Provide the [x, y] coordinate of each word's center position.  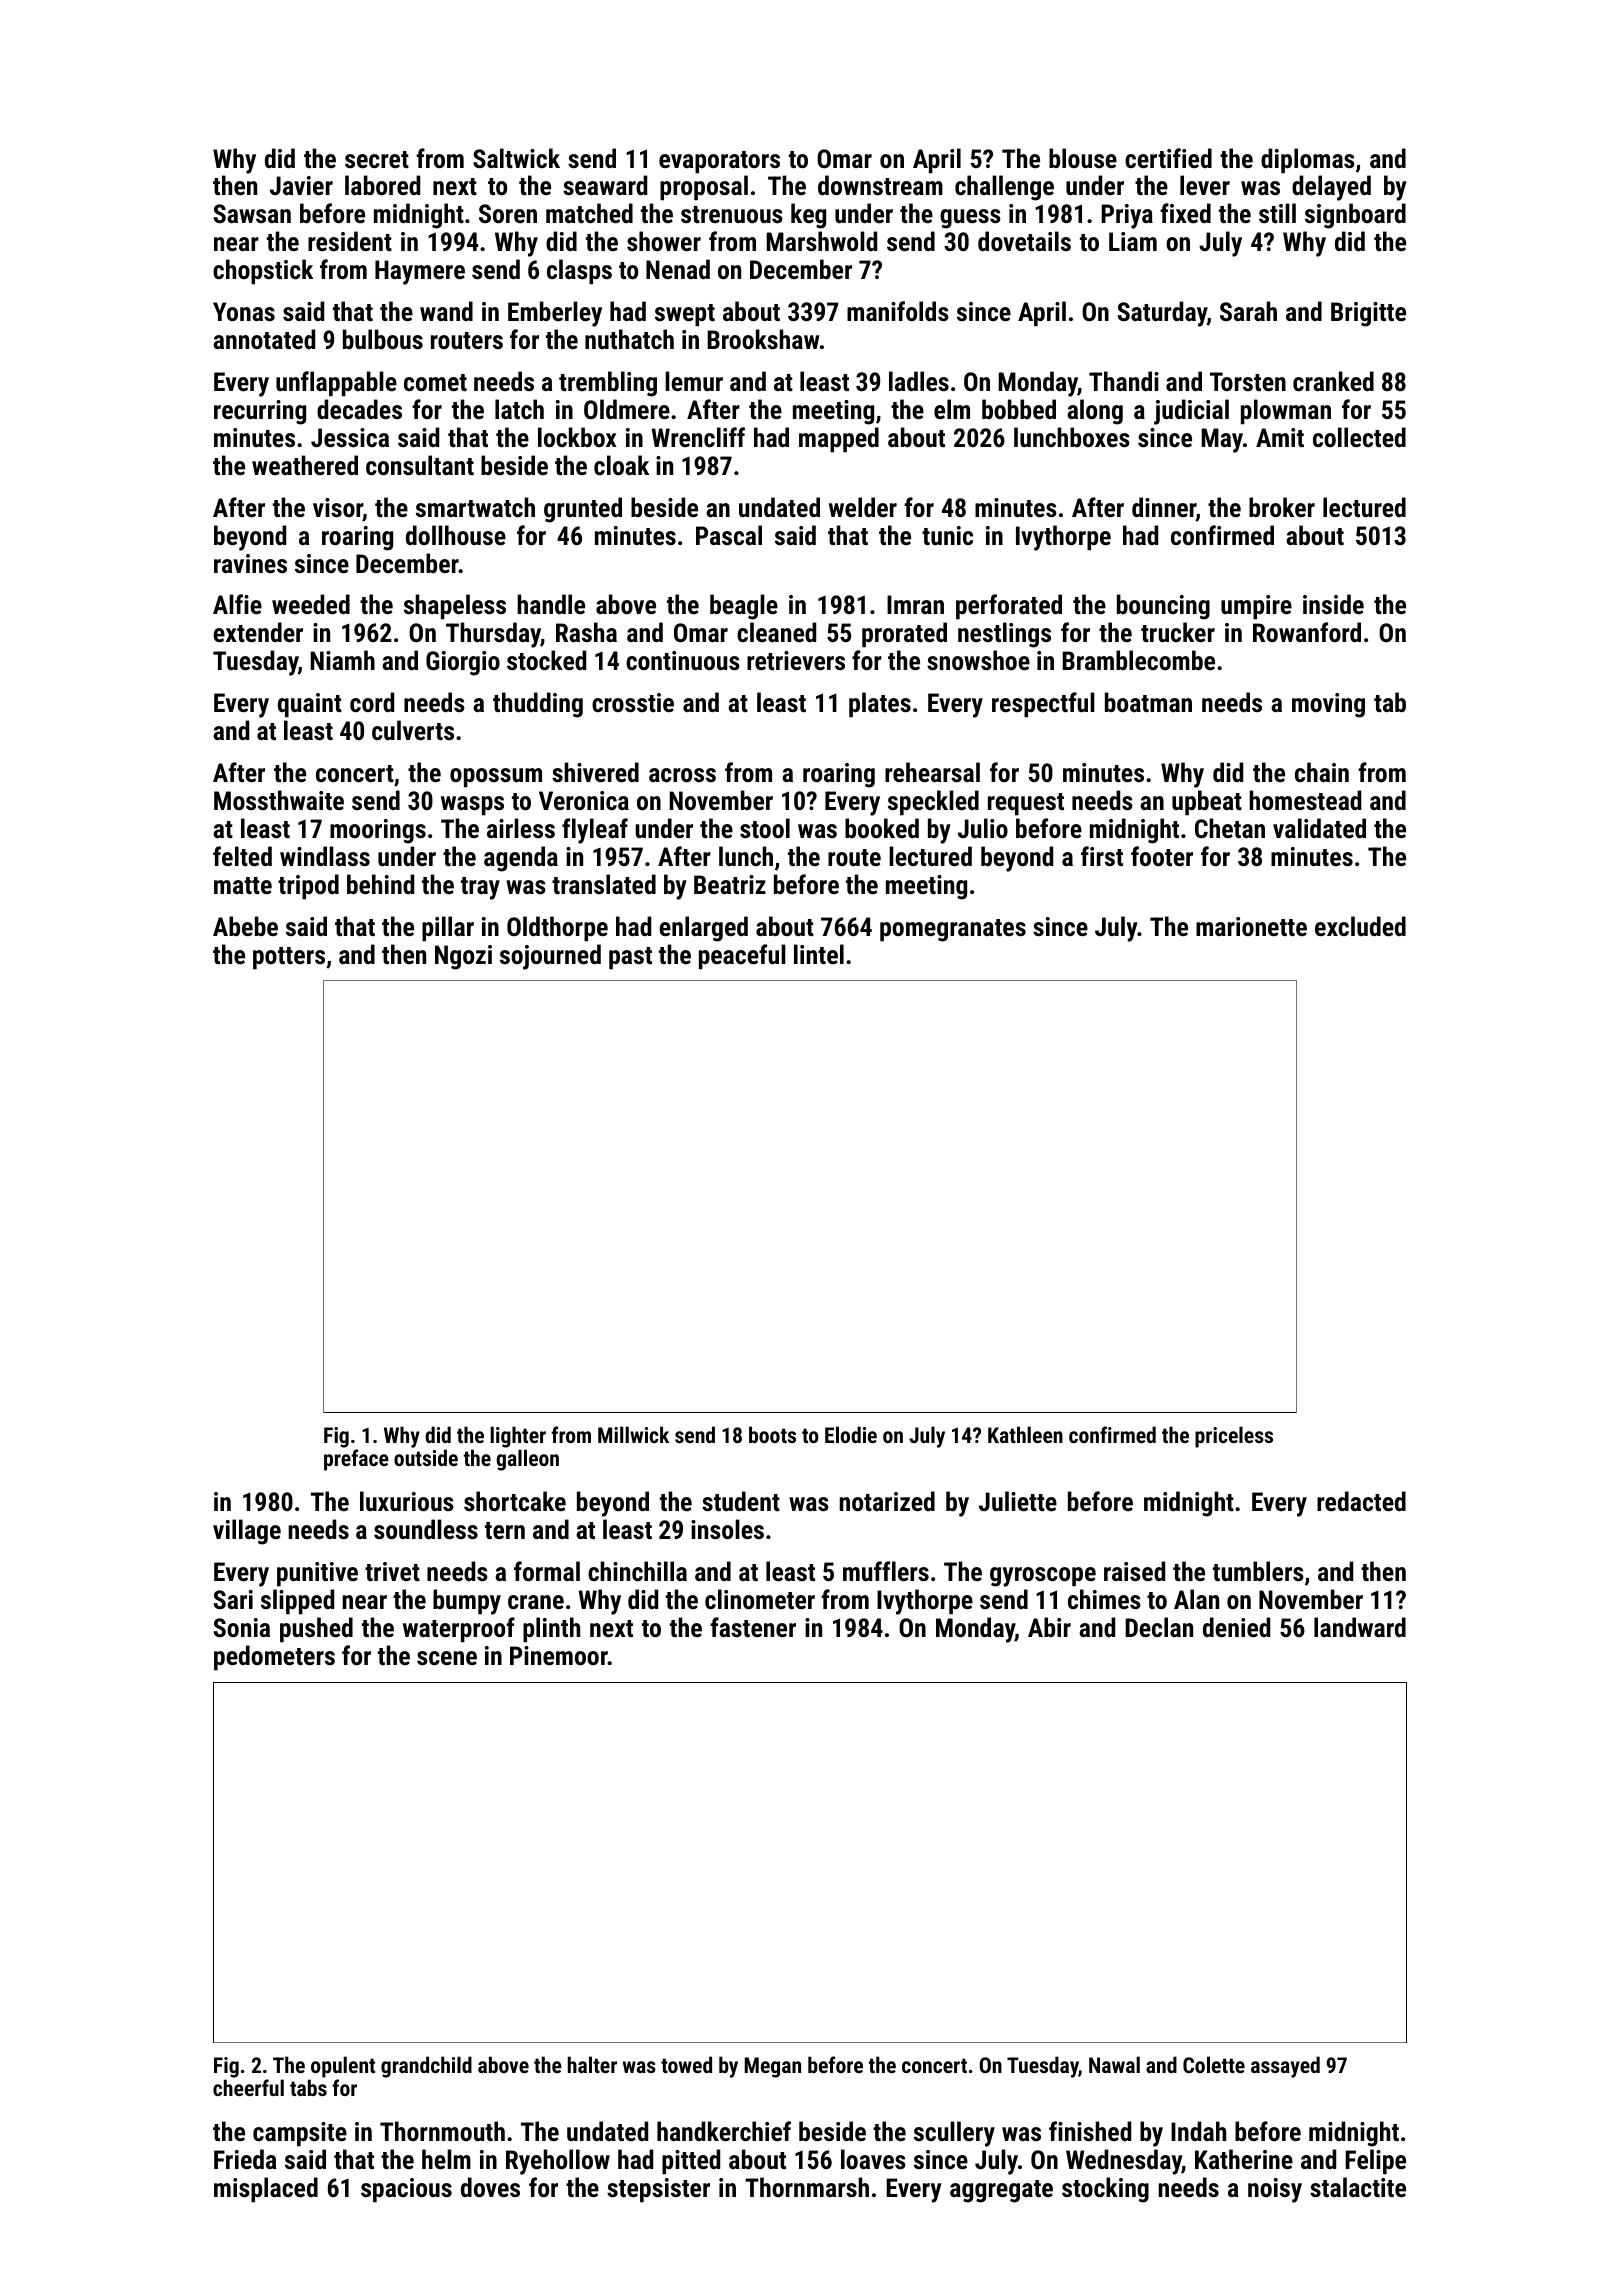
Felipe [1375, 2162]
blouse [1083, 158]
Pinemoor [559, 1655]
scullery [954, 2134]
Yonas [244, 311]
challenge [1004, 188]
